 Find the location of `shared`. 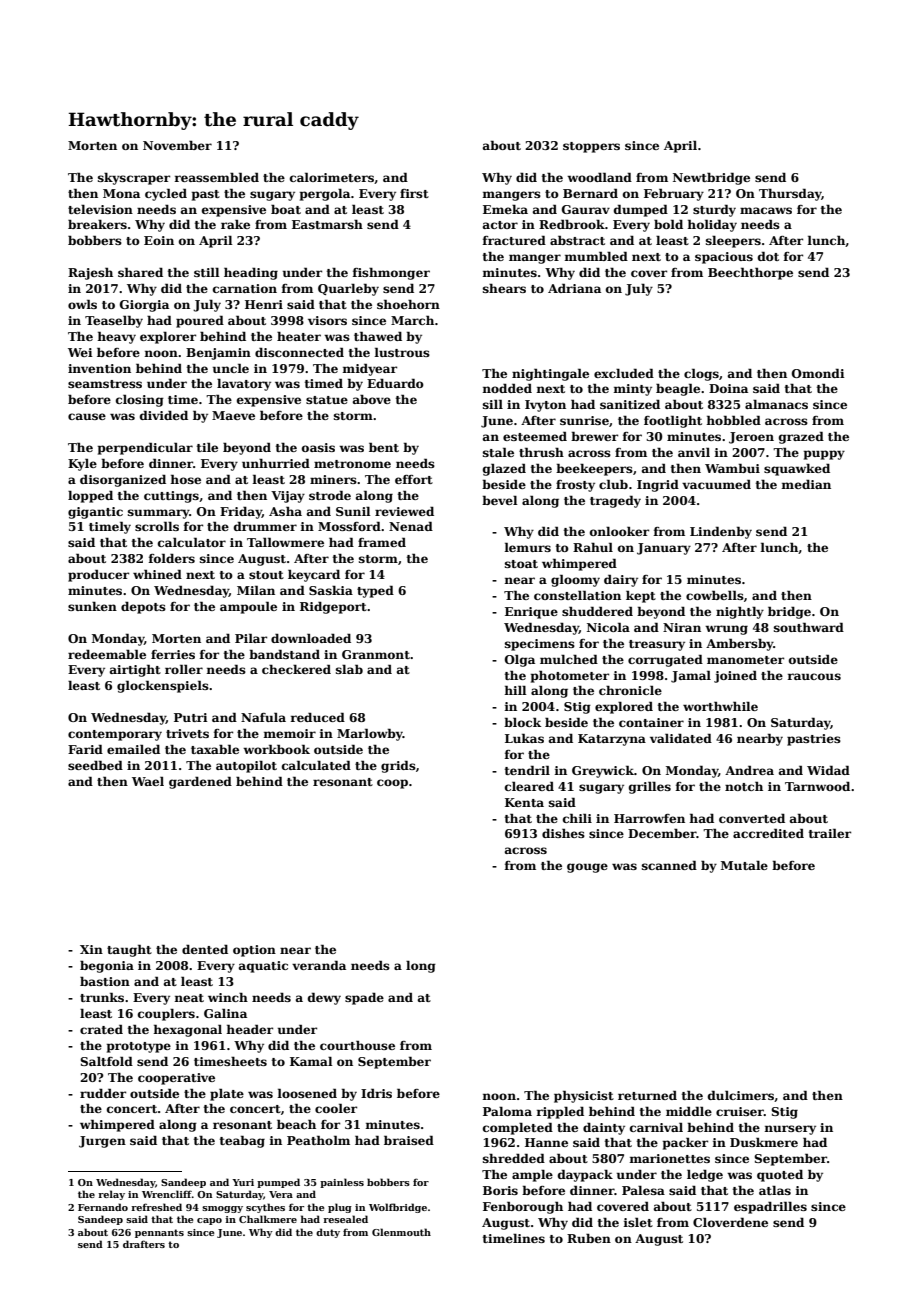

shared is located at coordinates (140, 272).
